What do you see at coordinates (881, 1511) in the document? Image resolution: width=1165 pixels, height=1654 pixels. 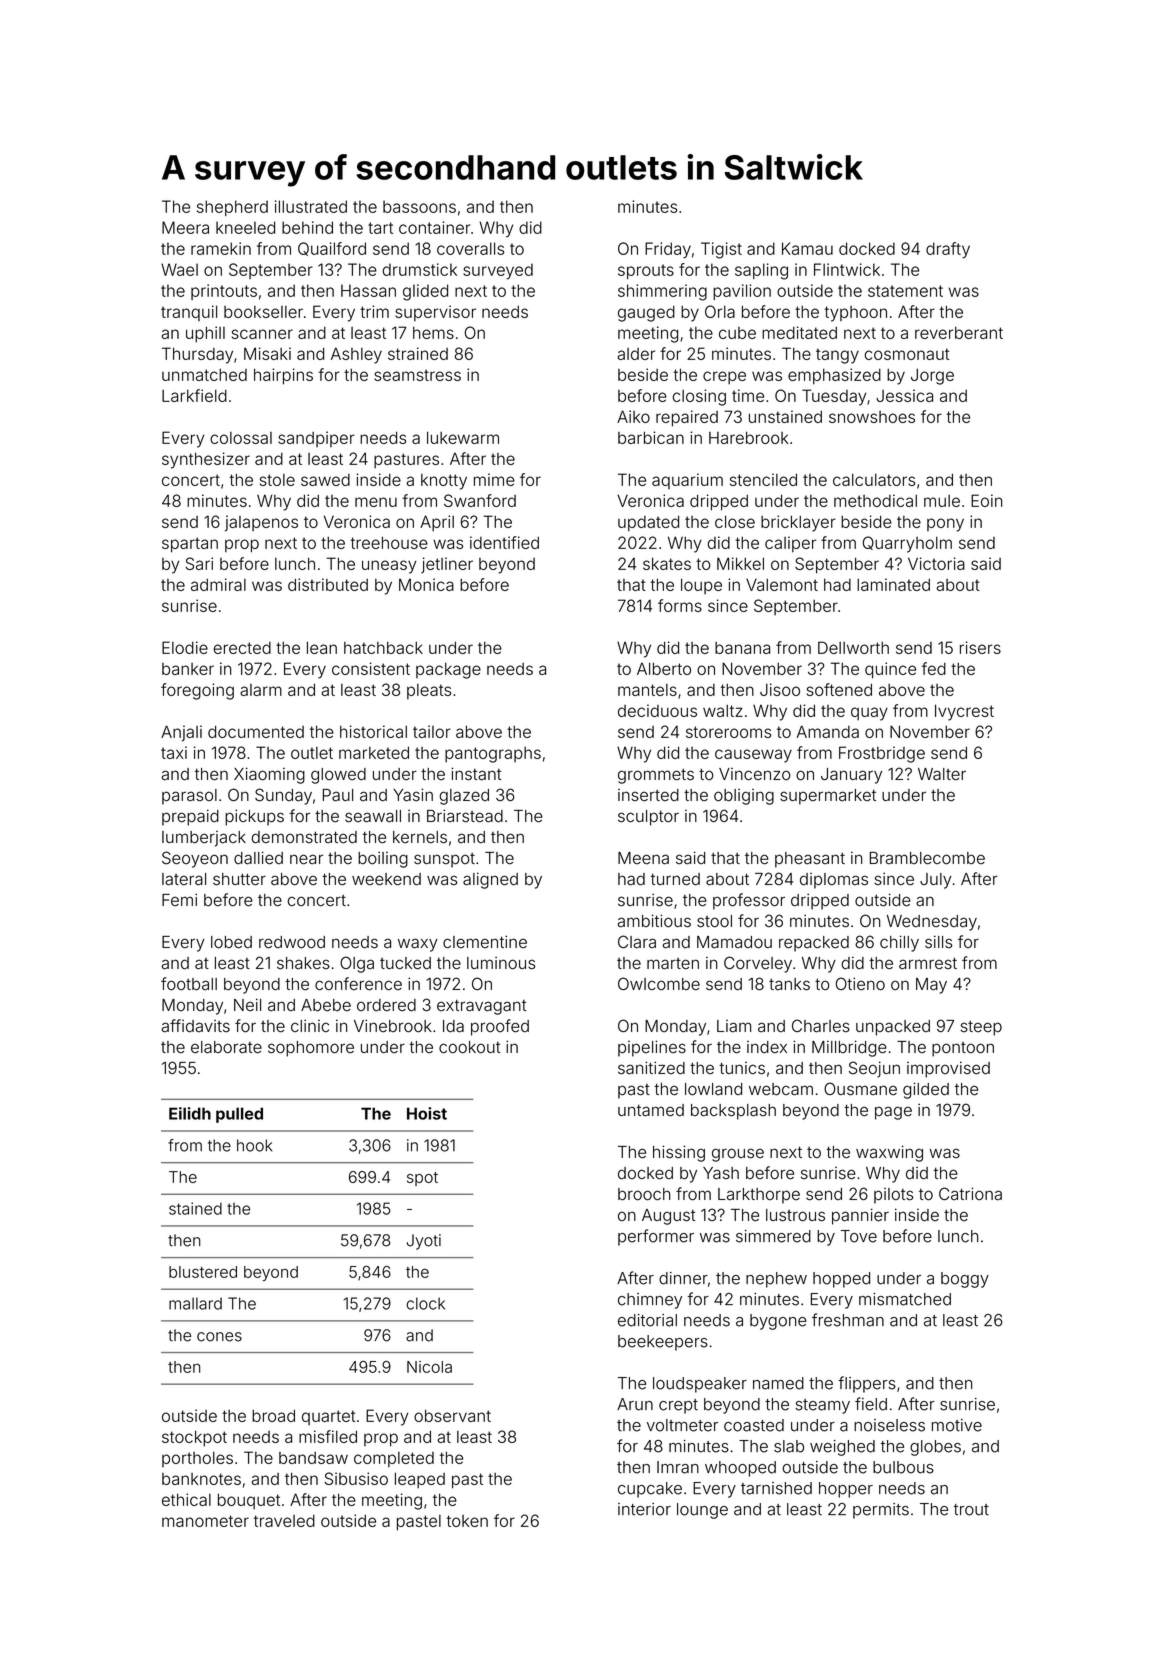 I see `permits` at bounding box center [881, 1511].
